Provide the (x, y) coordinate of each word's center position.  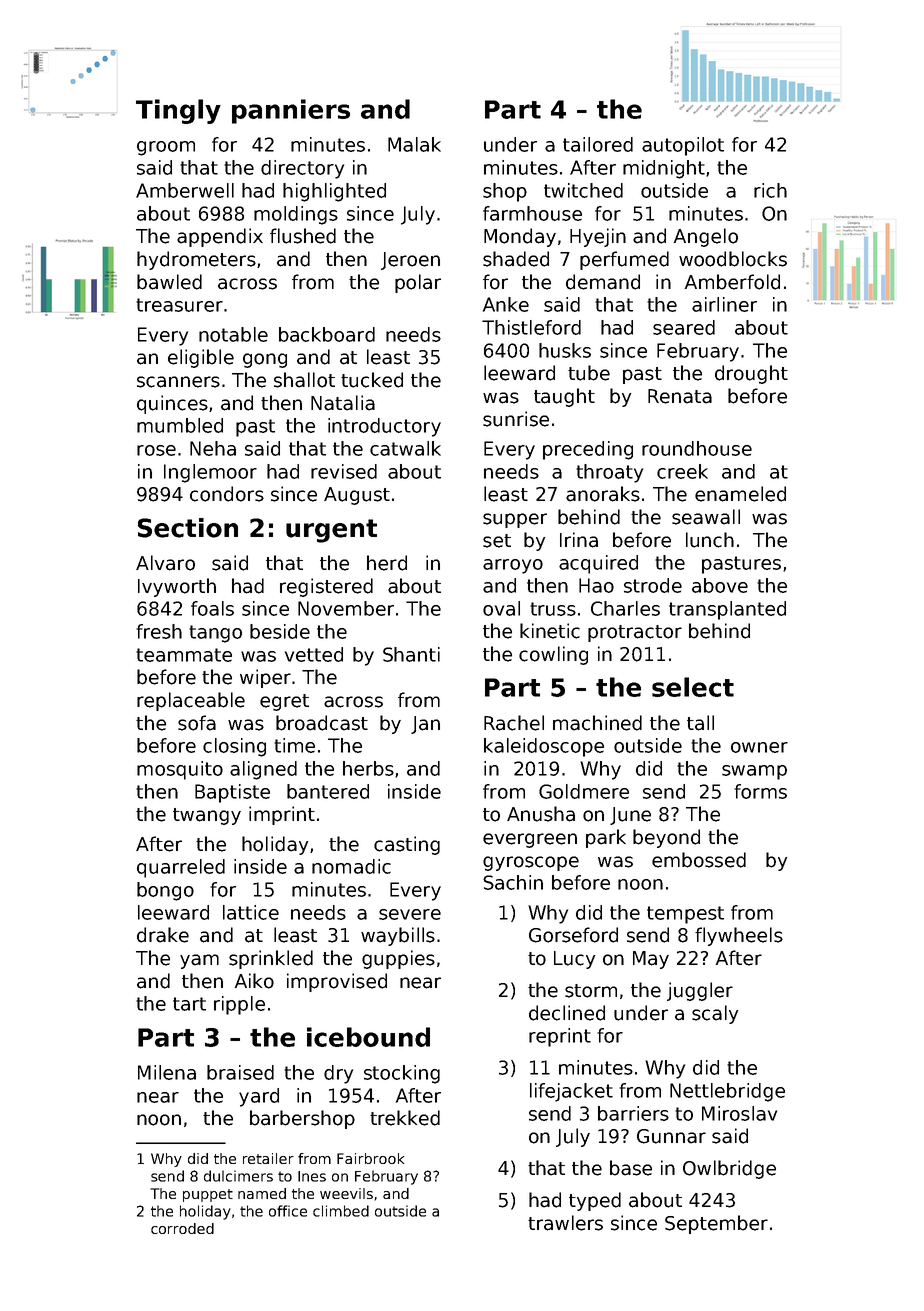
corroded (182, 1228)
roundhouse (697, 448)
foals (212, 608)
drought (751, 374)
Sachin (513, 882)
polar (418, 283)
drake (163, 935)
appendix (220, 237)
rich (770, 190)
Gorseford (573, 935)
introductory (384, 427)
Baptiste (232, 793)
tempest (685, 915)
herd (387, 563)
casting (407, 845)
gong (265, 360)
